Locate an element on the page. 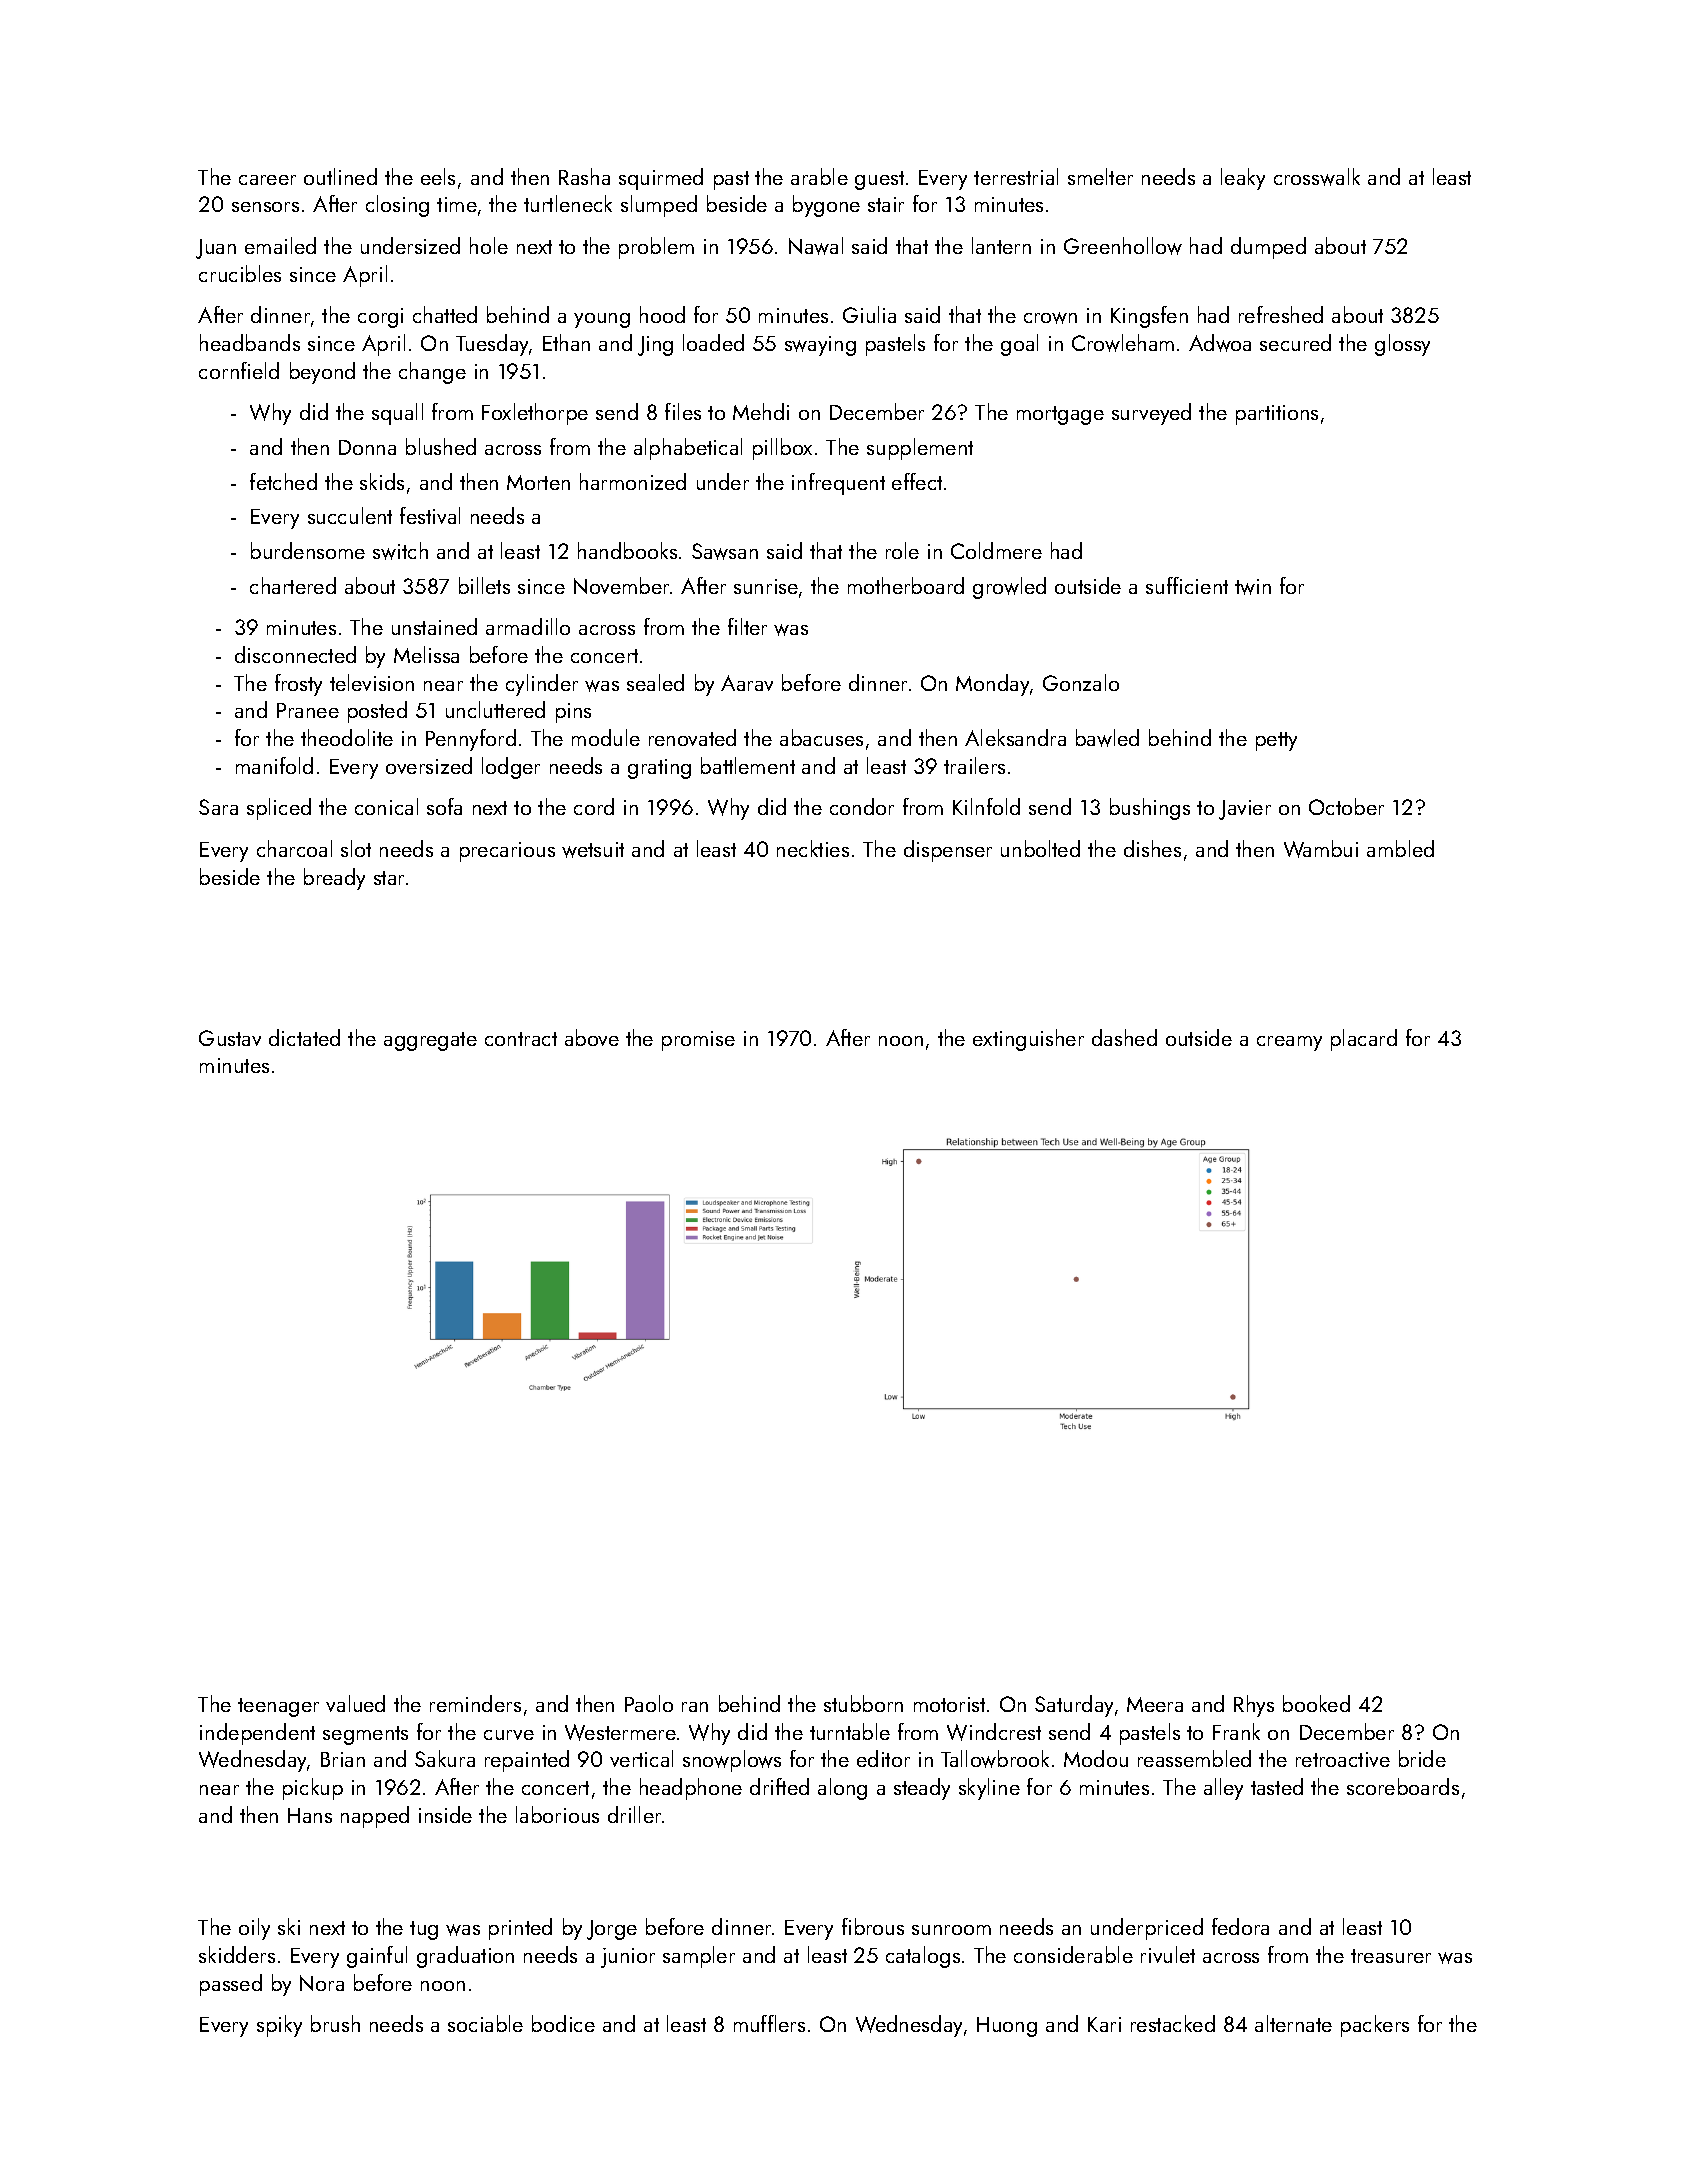 The image size is (1683, 2178). teenager is located at coordinates (278, 1707).
